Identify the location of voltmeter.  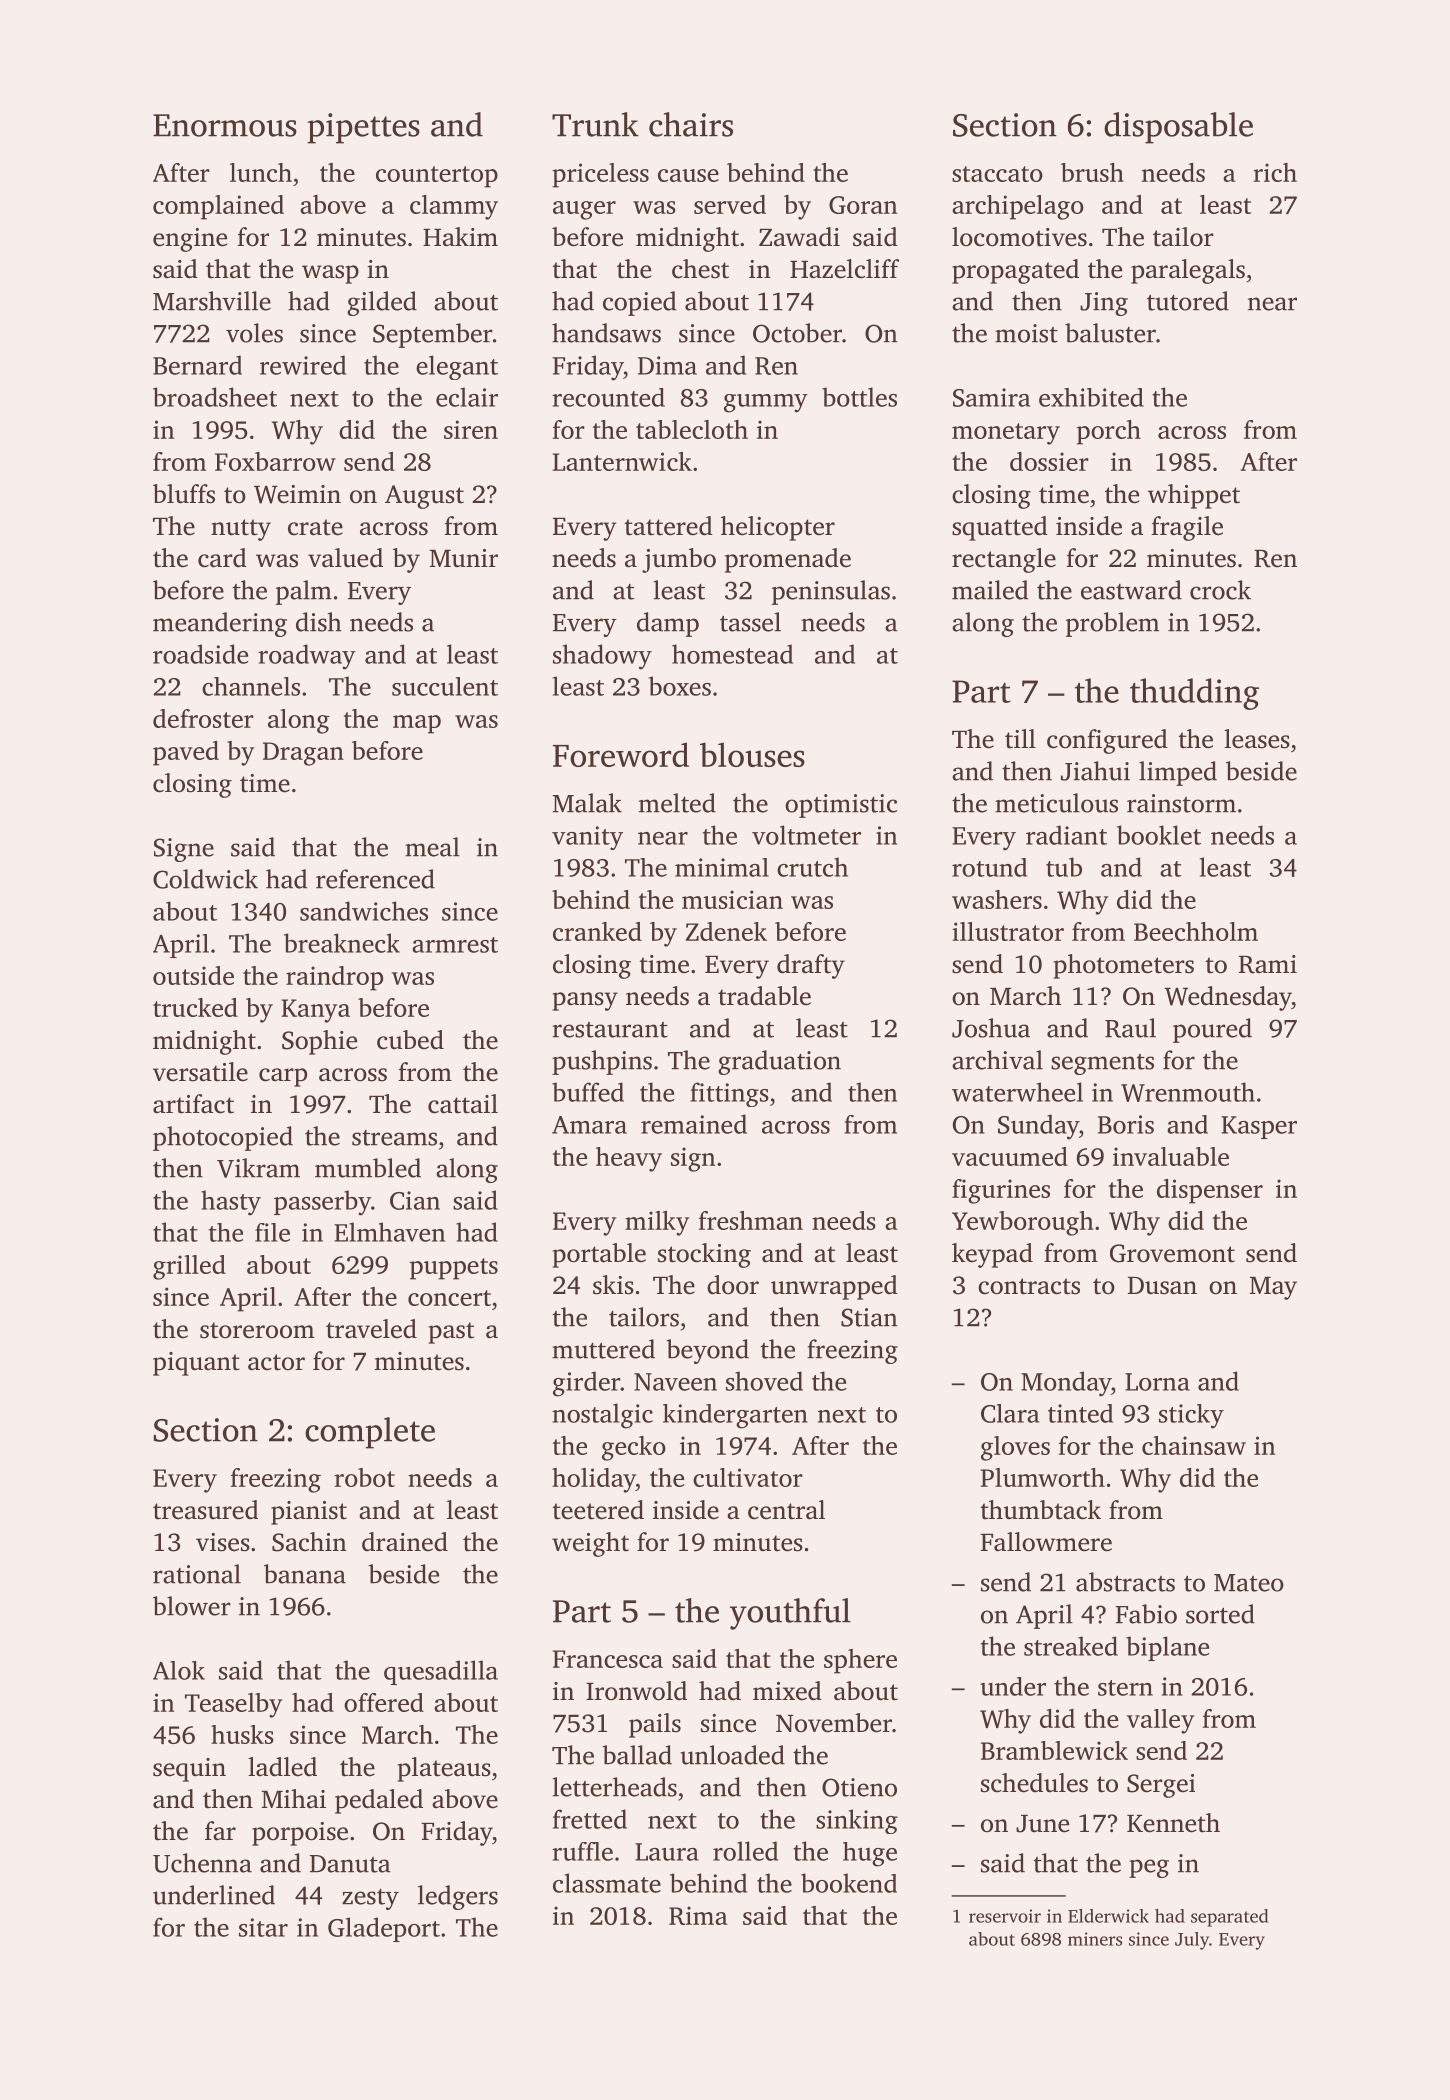
(806, 835).
